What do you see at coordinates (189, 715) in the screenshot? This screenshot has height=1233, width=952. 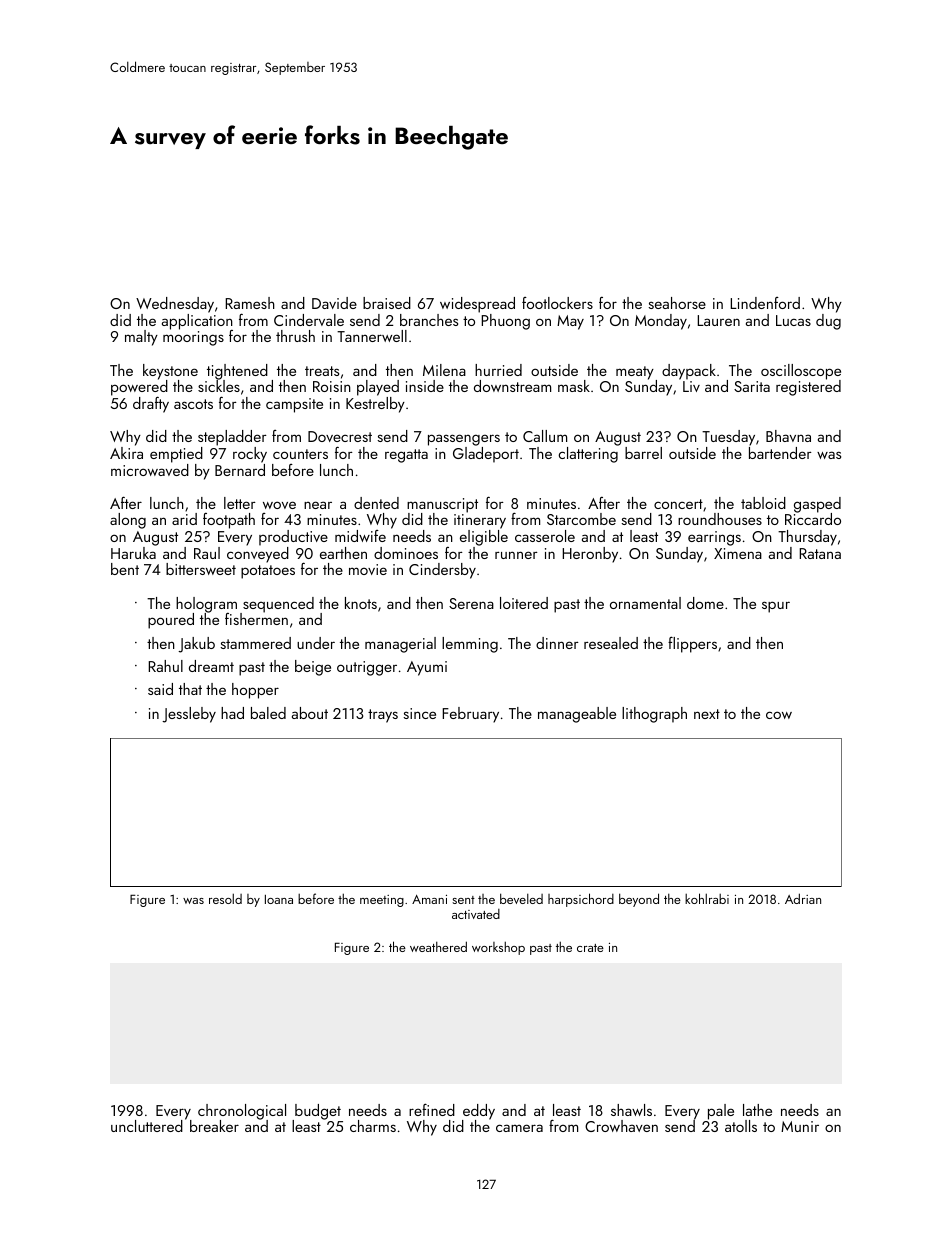 I see `Jessleby` at bounding box center [189, 715].
